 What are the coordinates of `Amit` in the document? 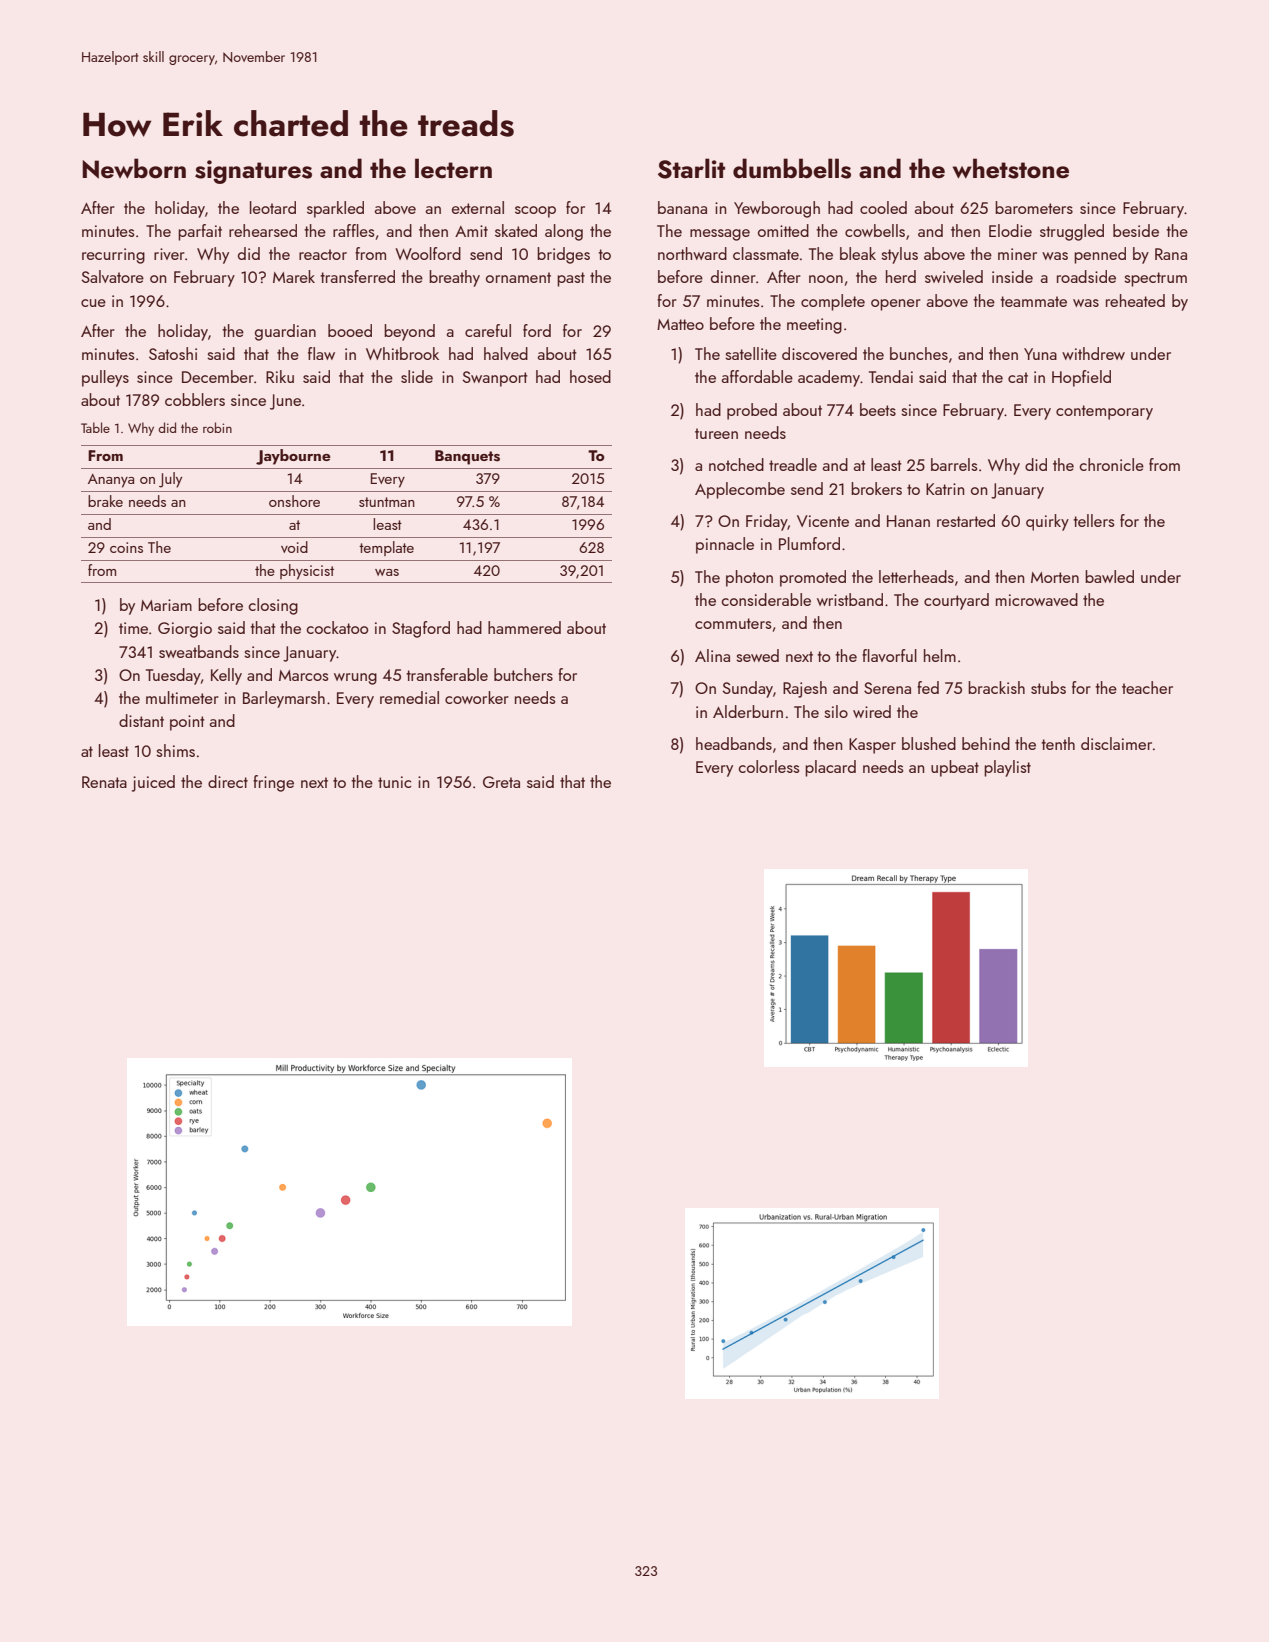 It's located at (471, 231).
